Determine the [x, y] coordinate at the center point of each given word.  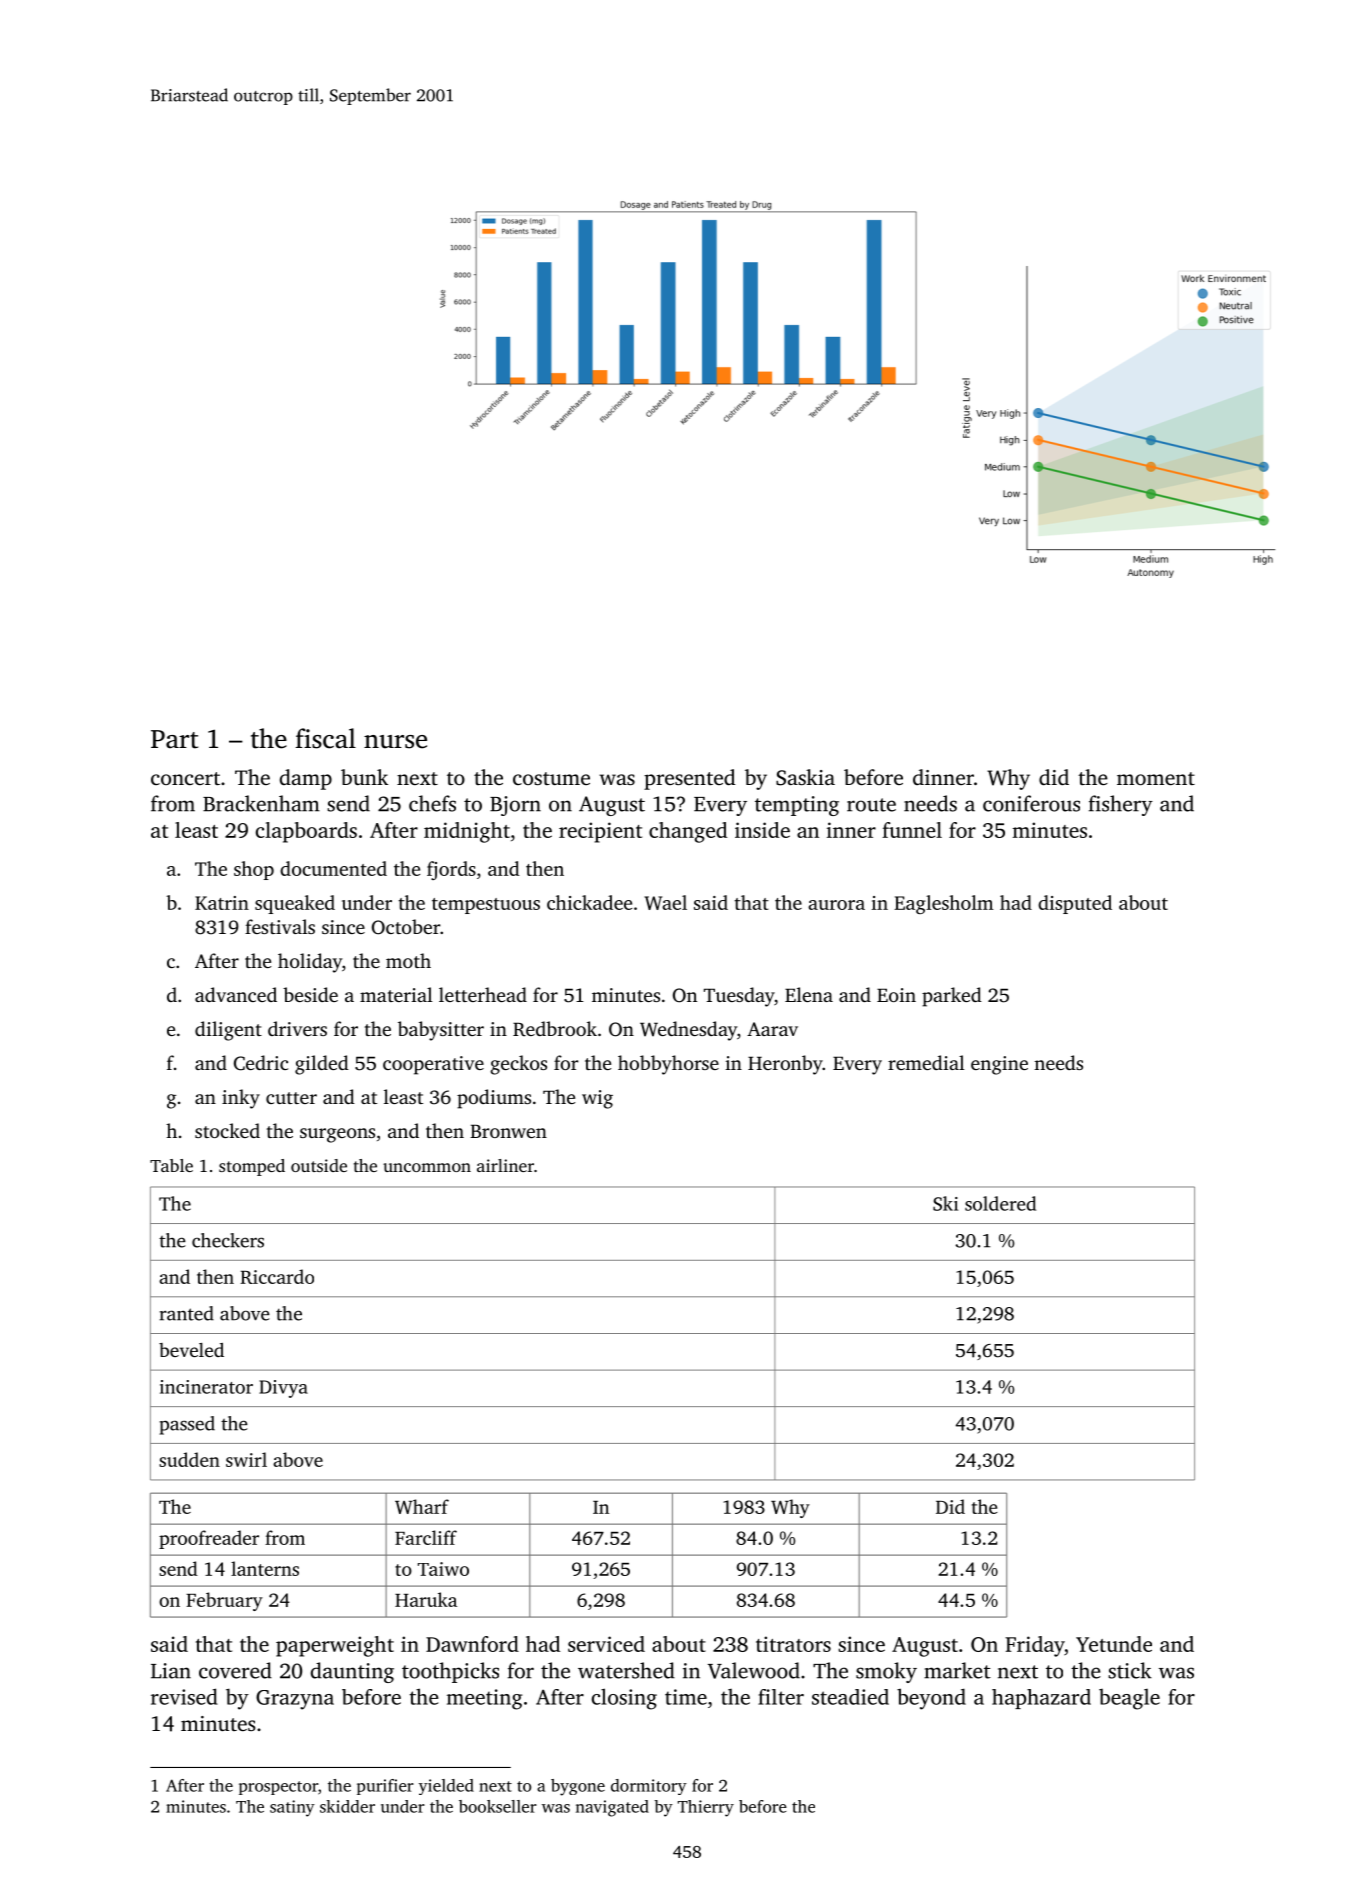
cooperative [433, 1065]
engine [999, 1065]
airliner [505, 1165]
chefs [432, 803]
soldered [1000, 1203]
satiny [292, 1808]
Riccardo [277, 1276]
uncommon [427, 1167]
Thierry [706, 1808]
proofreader [209, 1539]
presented [690, 779]
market [957, 1670]
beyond [931, 1699]
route [871, 805]
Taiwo [443, 1569]
